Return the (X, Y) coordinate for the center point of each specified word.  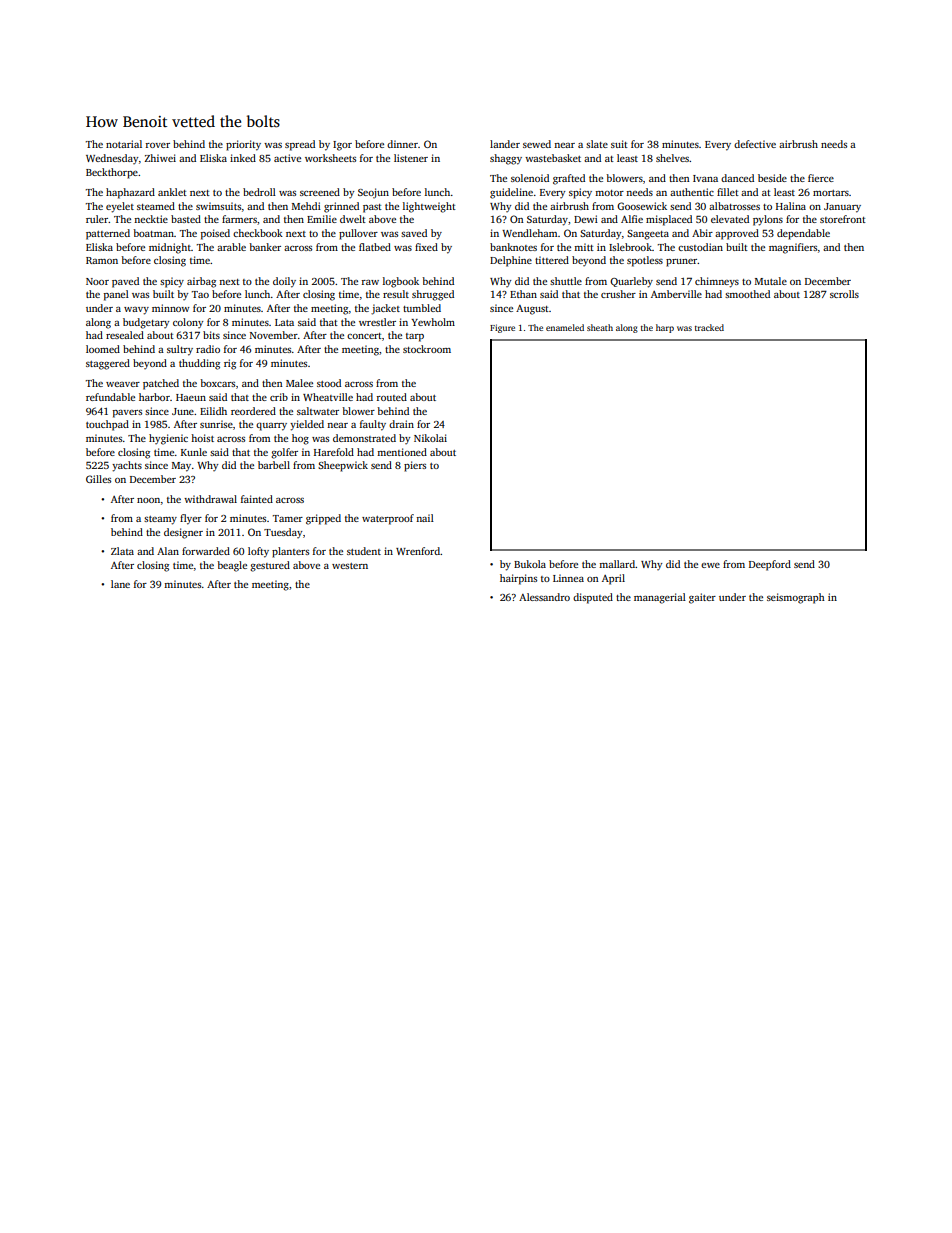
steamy (160, 520)
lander (505, 144)
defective (755, 144)
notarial (124, 144)
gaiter (702, 598)
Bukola (530, 564)
